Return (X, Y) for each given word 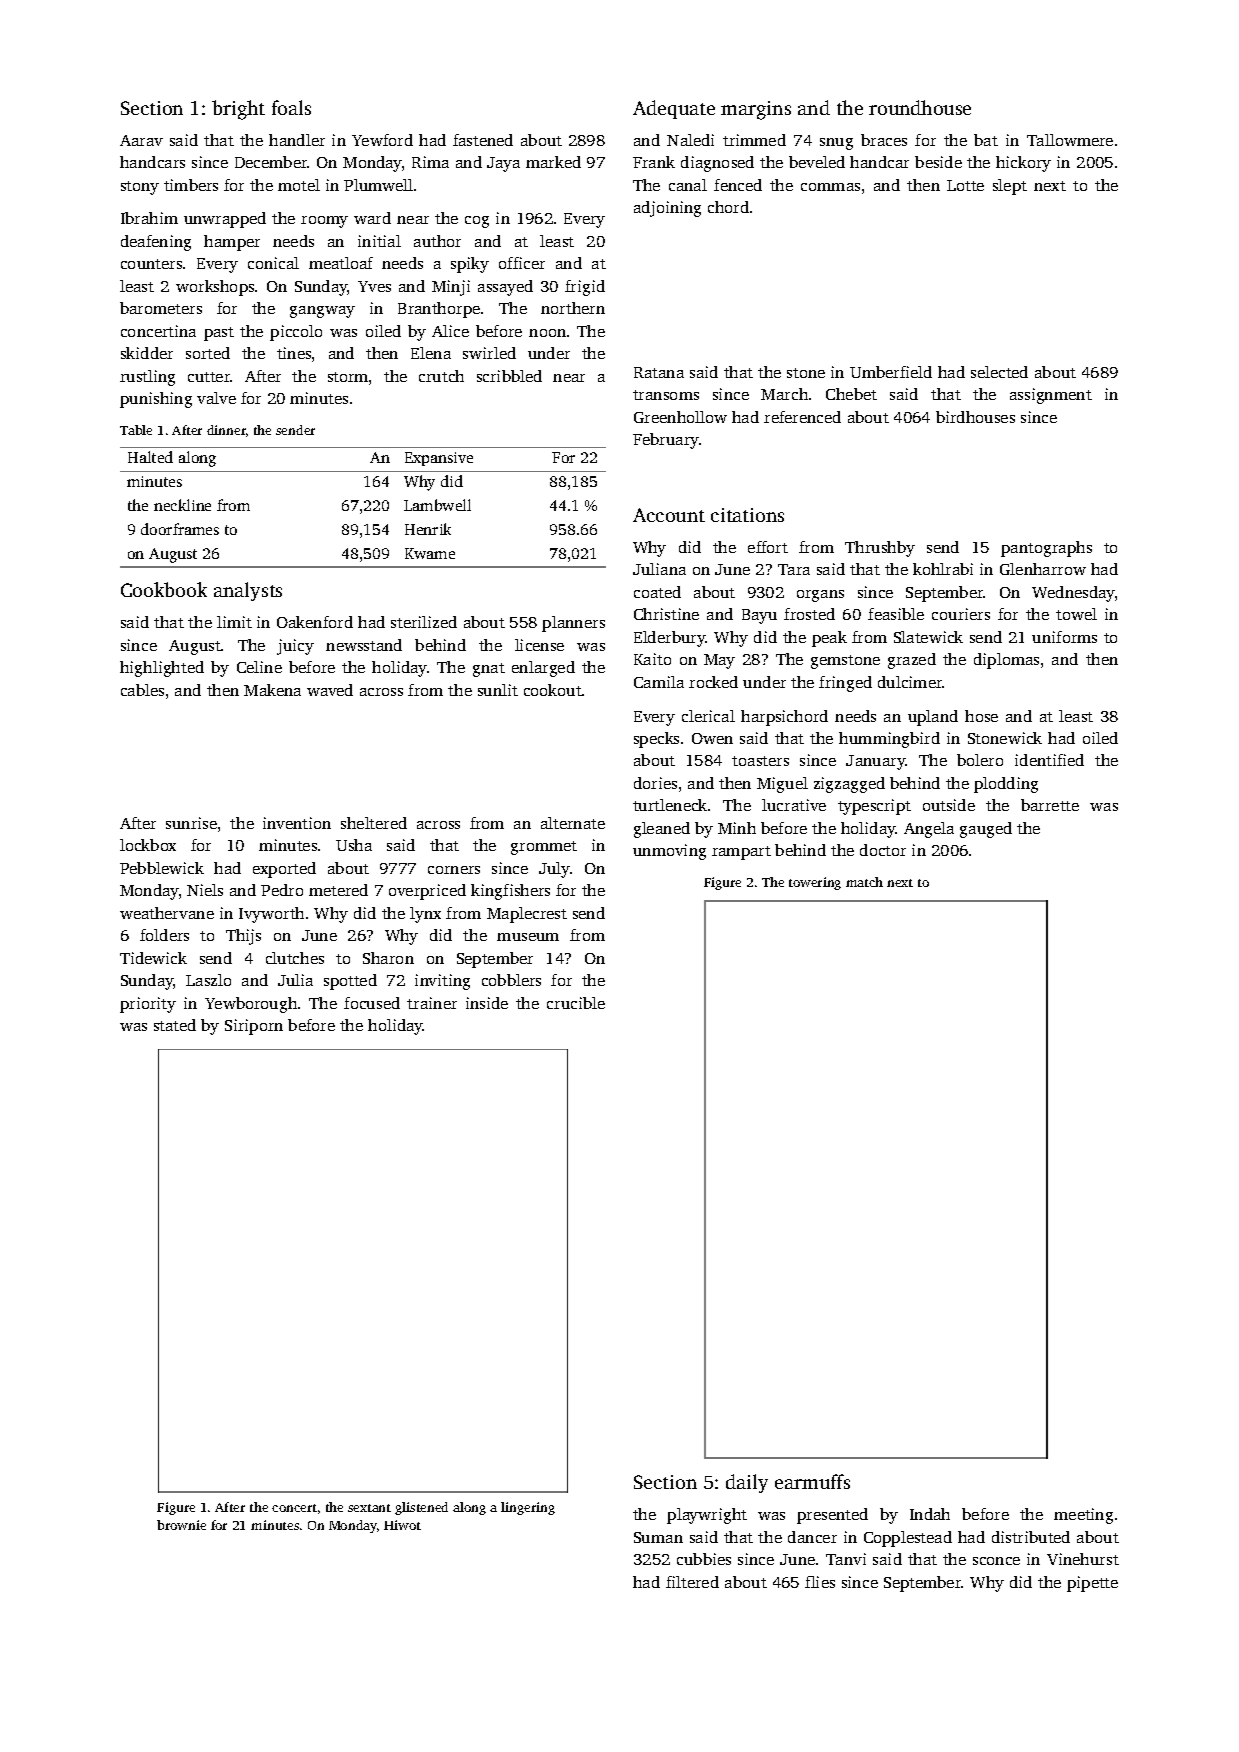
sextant (369, 1508)
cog (477, 222)
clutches (295, 958)
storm (348, 377)
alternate (573, 823)
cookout (553, 690)
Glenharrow (1043, 569)
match (864, 882)
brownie (181, 1525)
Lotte (965, 185)
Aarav (141, 140)
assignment (1051, 396)
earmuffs (812, 1481)
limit (234, 622)
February (666, 441)
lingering (528, 1508)
